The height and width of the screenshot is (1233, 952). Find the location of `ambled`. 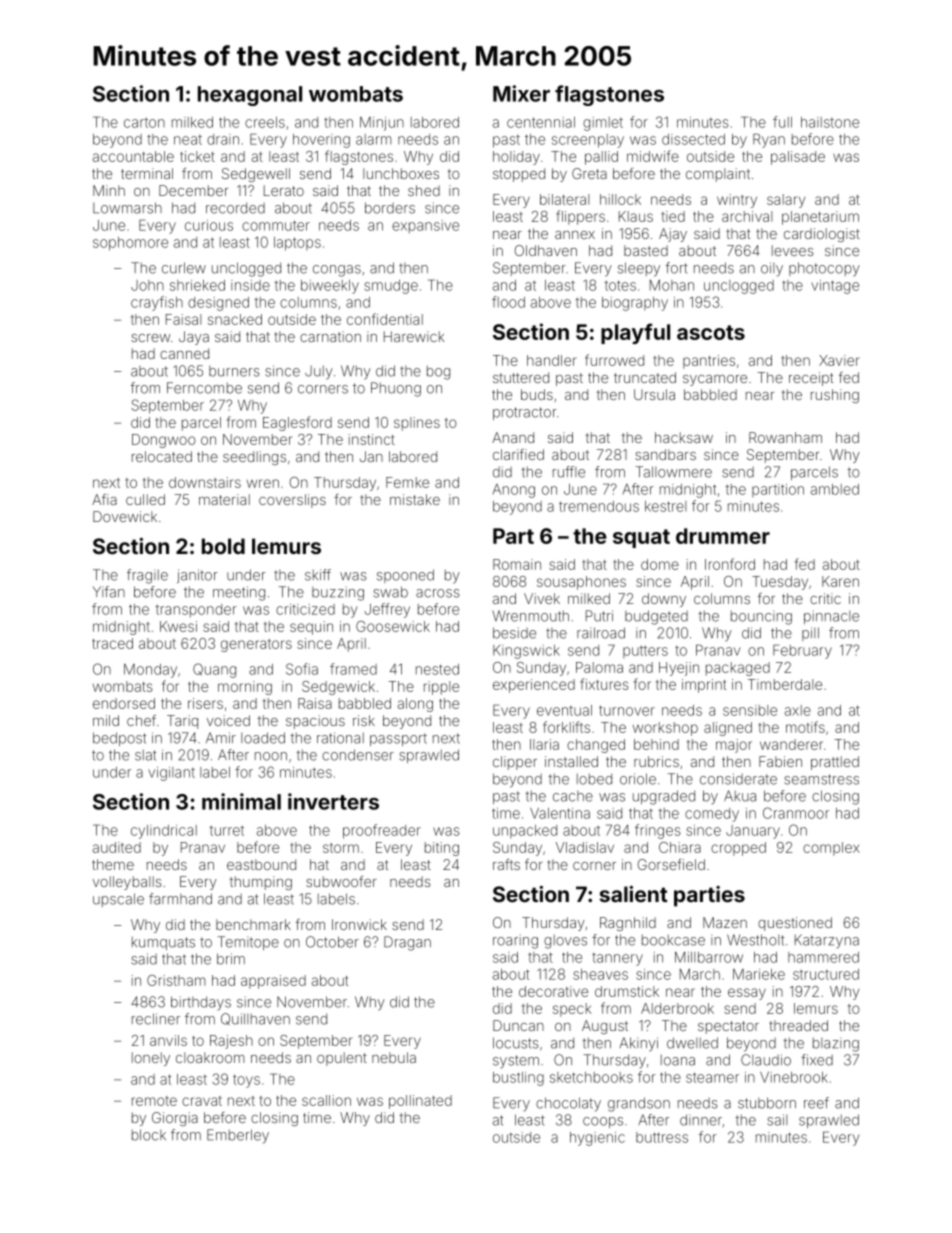

ambled is located at coordinates (835, 489).
